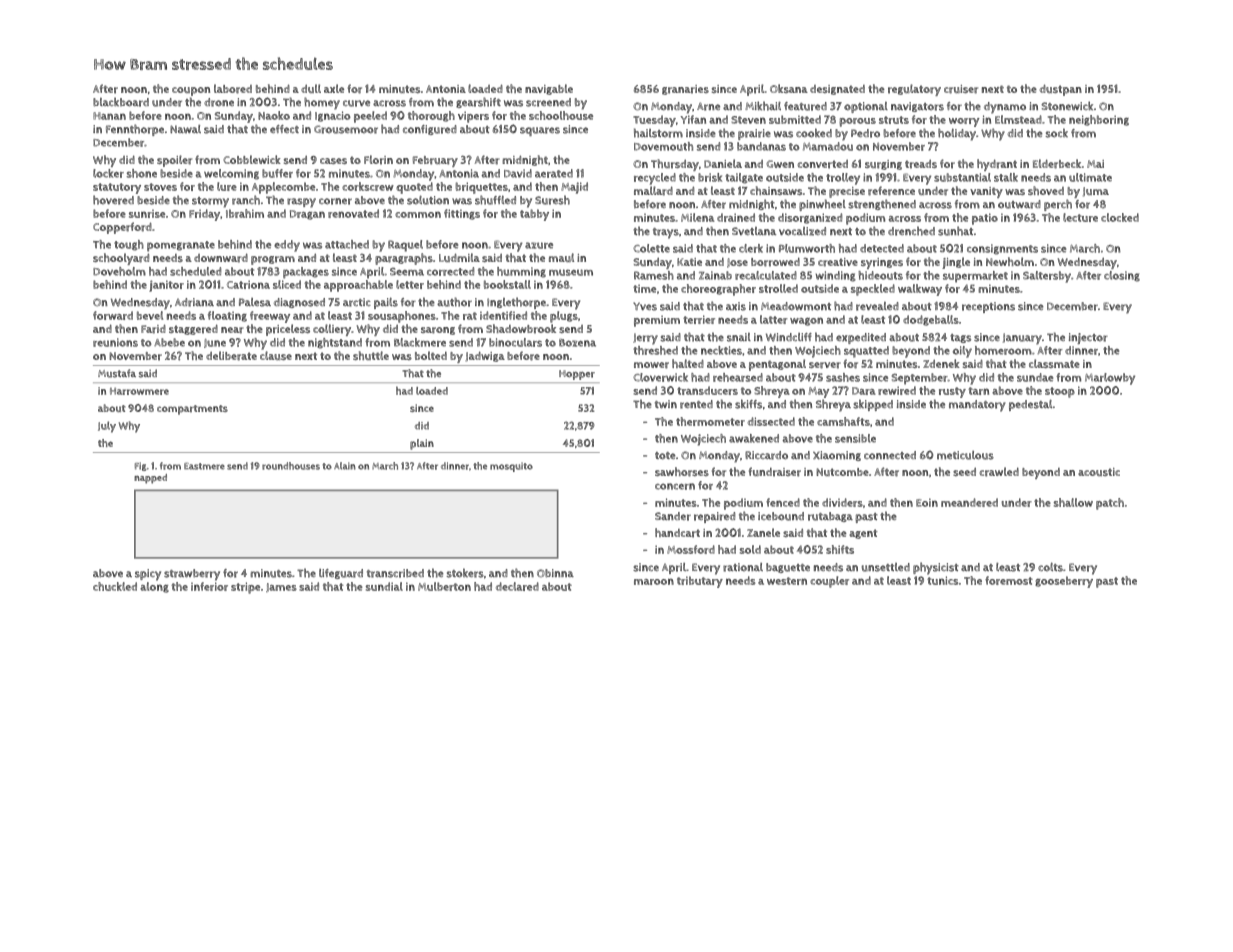 This page has height=952, width=1233. I want to click on detected, so click(882, 248).
